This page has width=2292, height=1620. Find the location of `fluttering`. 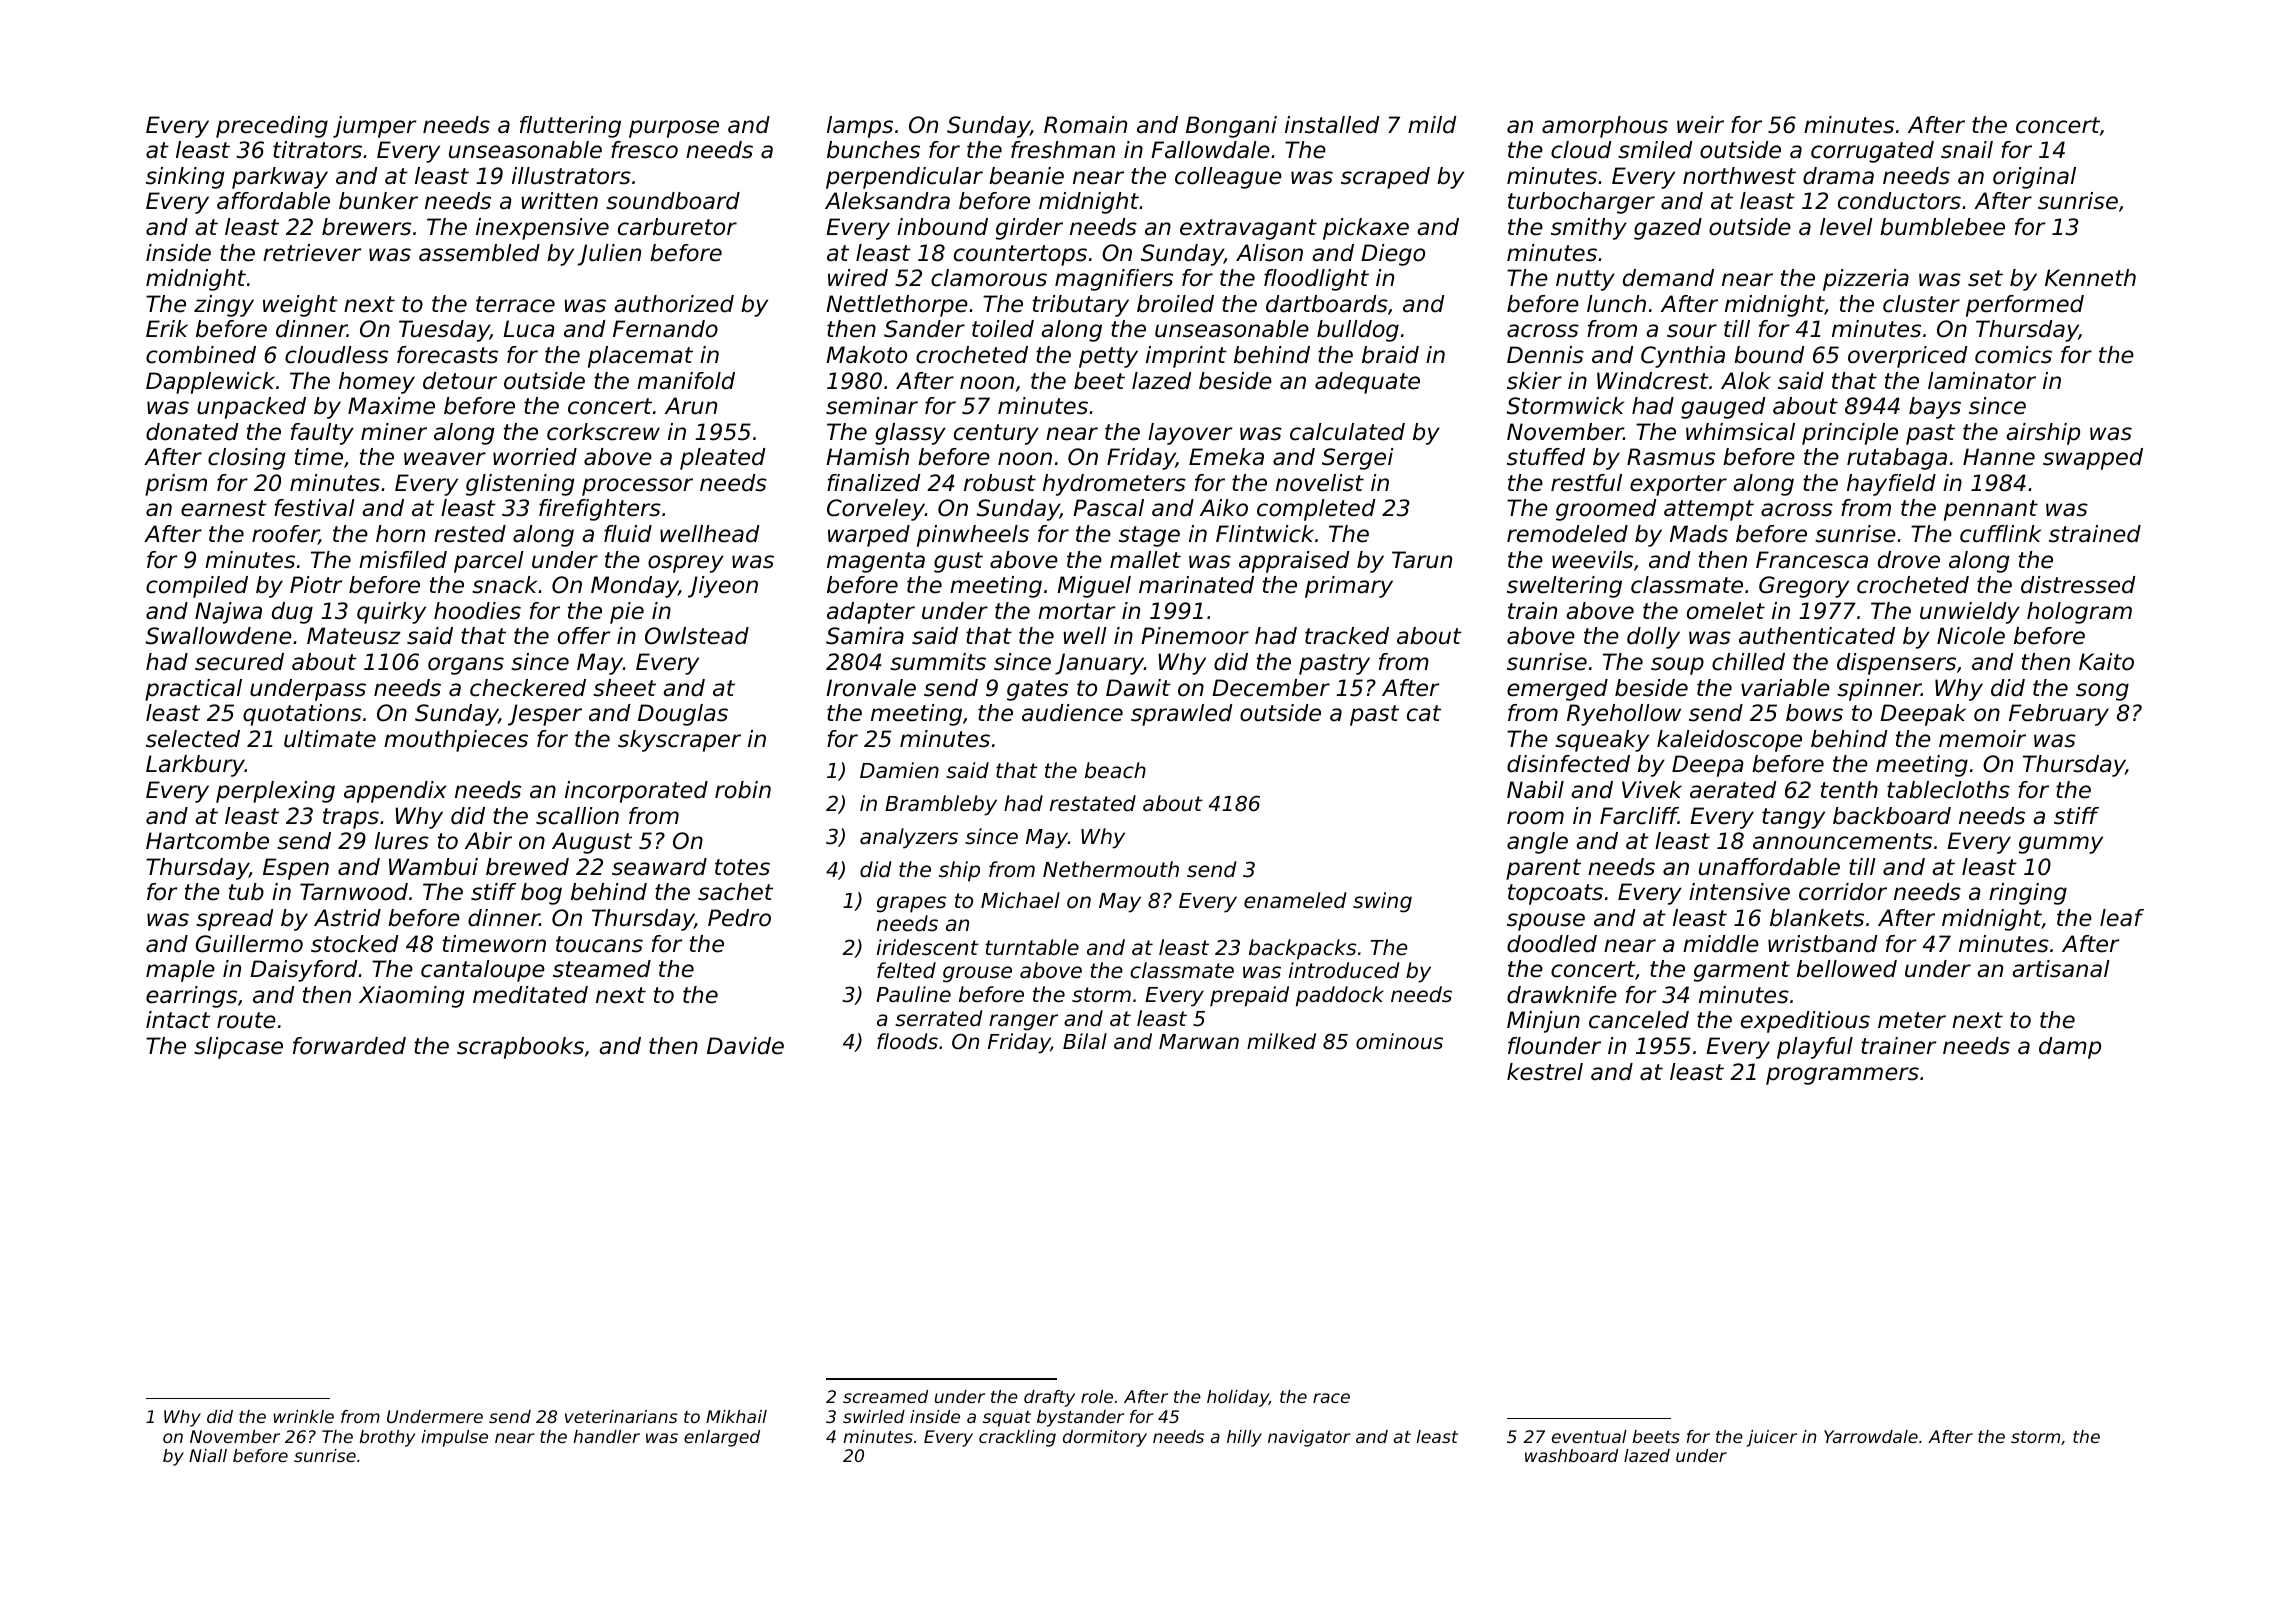

fluttering is located at coordinates (570, 127).
